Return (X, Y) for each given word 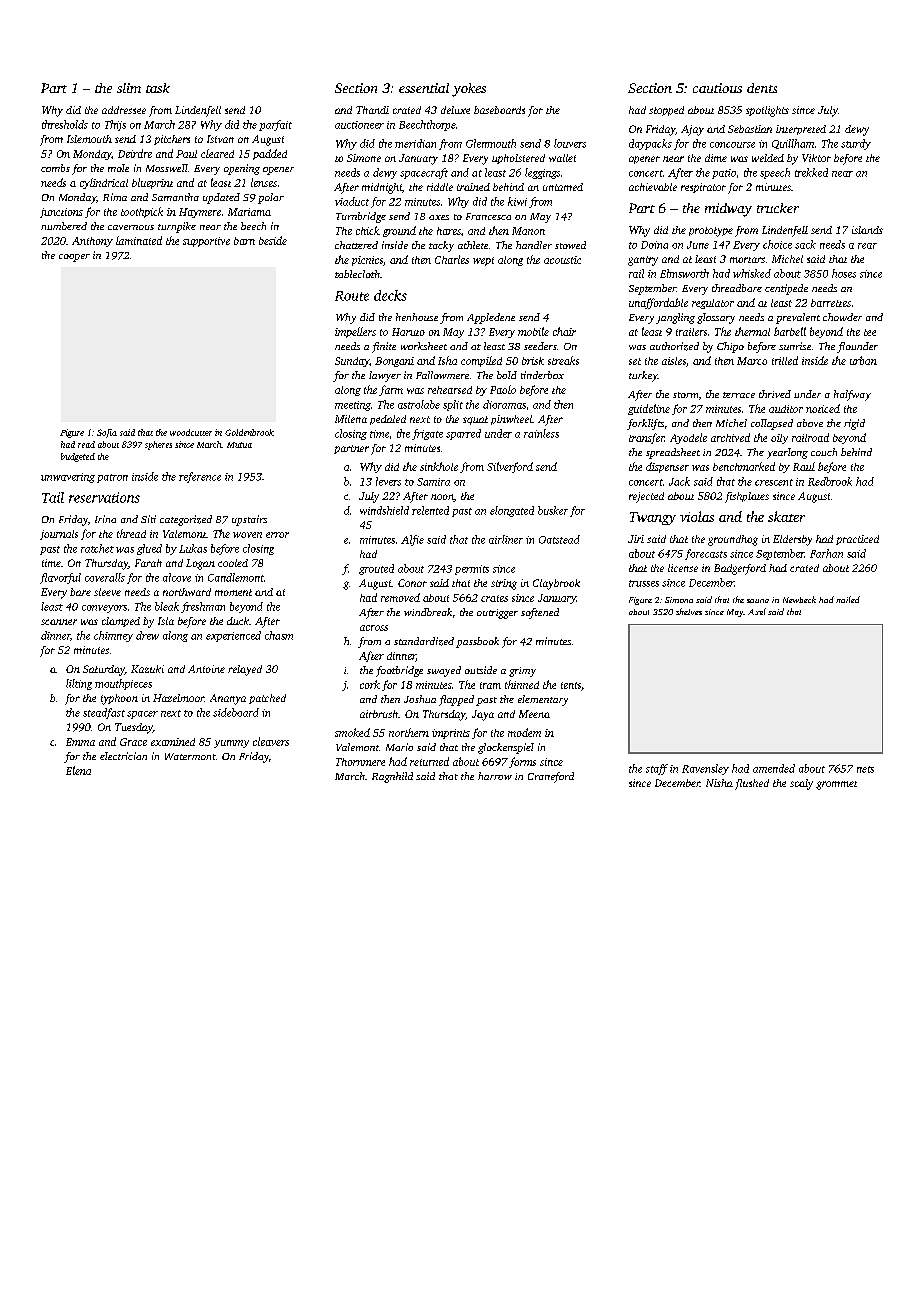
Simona (679, 600)
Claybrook (556, 584)
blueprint (152, 183)
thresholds (65, 124)
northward (187, 592)
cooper (74, 258)
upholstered (518, 159)
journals (59, 535)
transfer (647, 438)
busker (553, 510)
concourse (732, 145)
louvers (570, 143)
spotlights (767, 111)
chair (564, 331)
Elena (78, 770)
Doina (654, 245)
